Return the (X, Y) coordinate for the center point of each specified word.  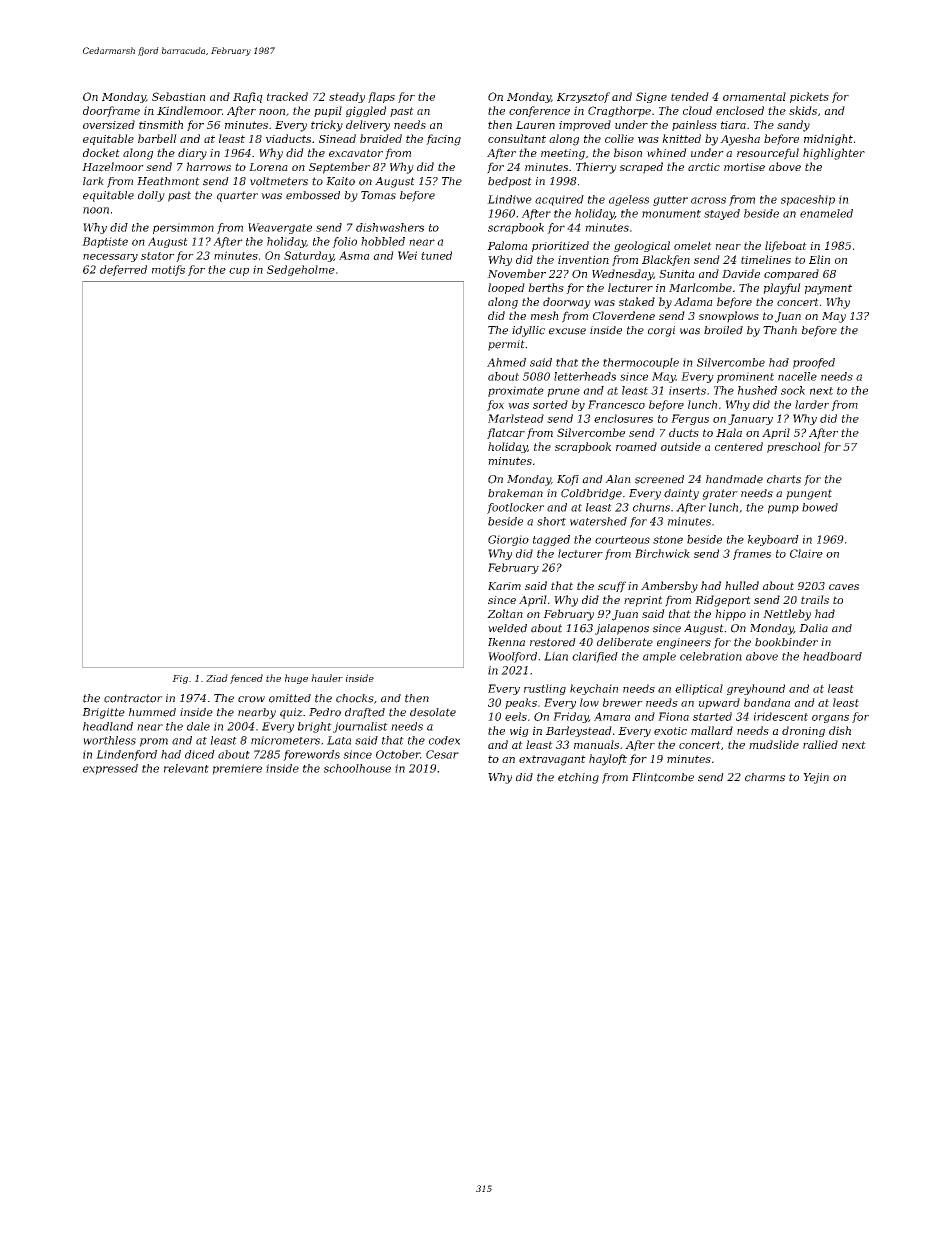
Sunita (677, 274)
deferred (123, 270)
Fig (180, 679)
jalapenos (622, 629)
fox (495, 405)
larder (812, 404)
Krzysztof (583, 97)
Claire (806, 553)
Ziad (217, 678)
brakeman (515, 493)
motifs (168, 270)
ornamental (754, 96)
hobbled (383, 241)
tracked (287, 96)
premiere (237, 769)
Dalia (813, 628)
